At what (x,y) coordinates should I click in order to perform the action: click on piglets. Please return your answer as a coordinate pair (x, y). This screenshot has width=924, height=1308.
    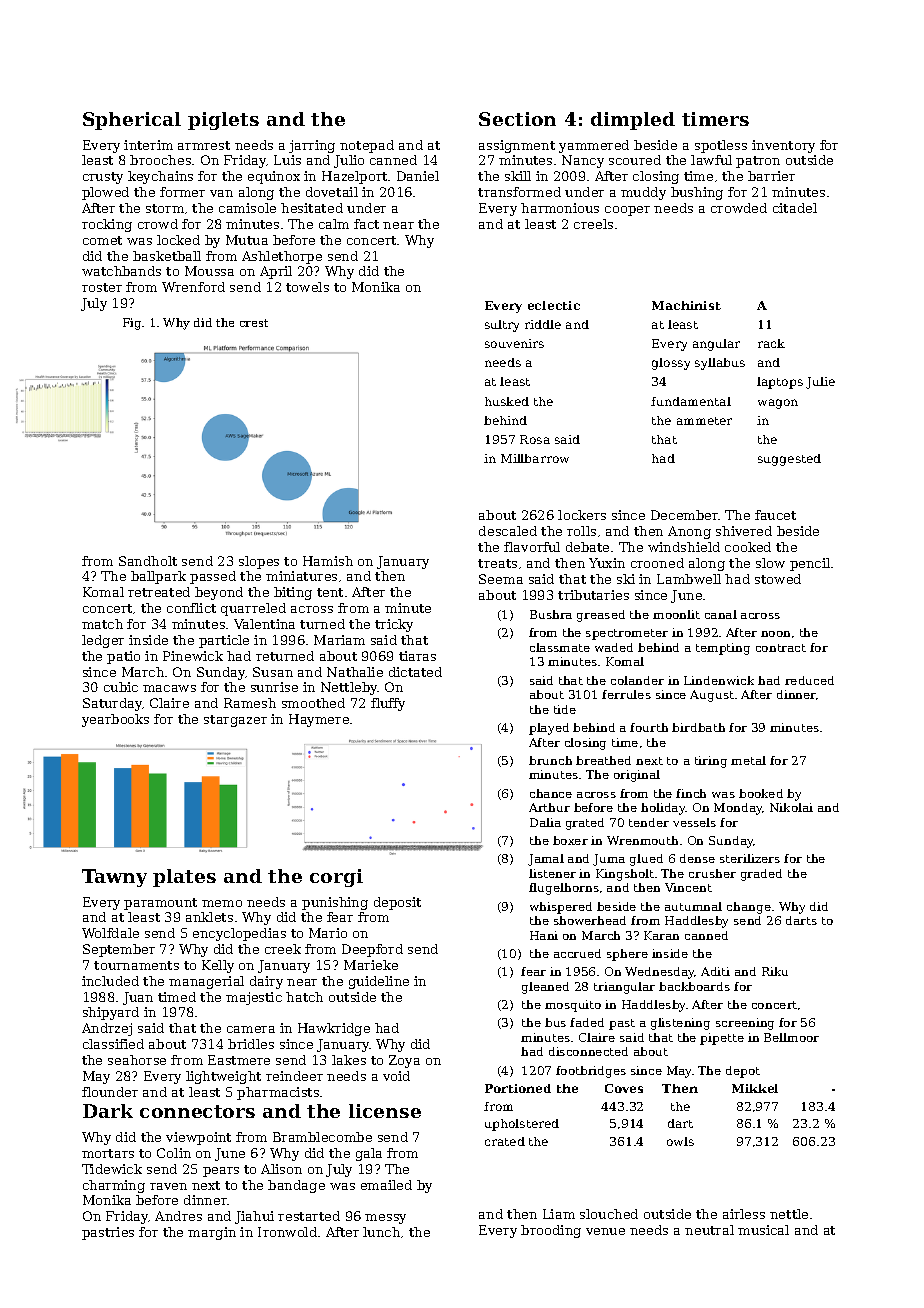
    Looking at the image, I should click on (223, 121).
